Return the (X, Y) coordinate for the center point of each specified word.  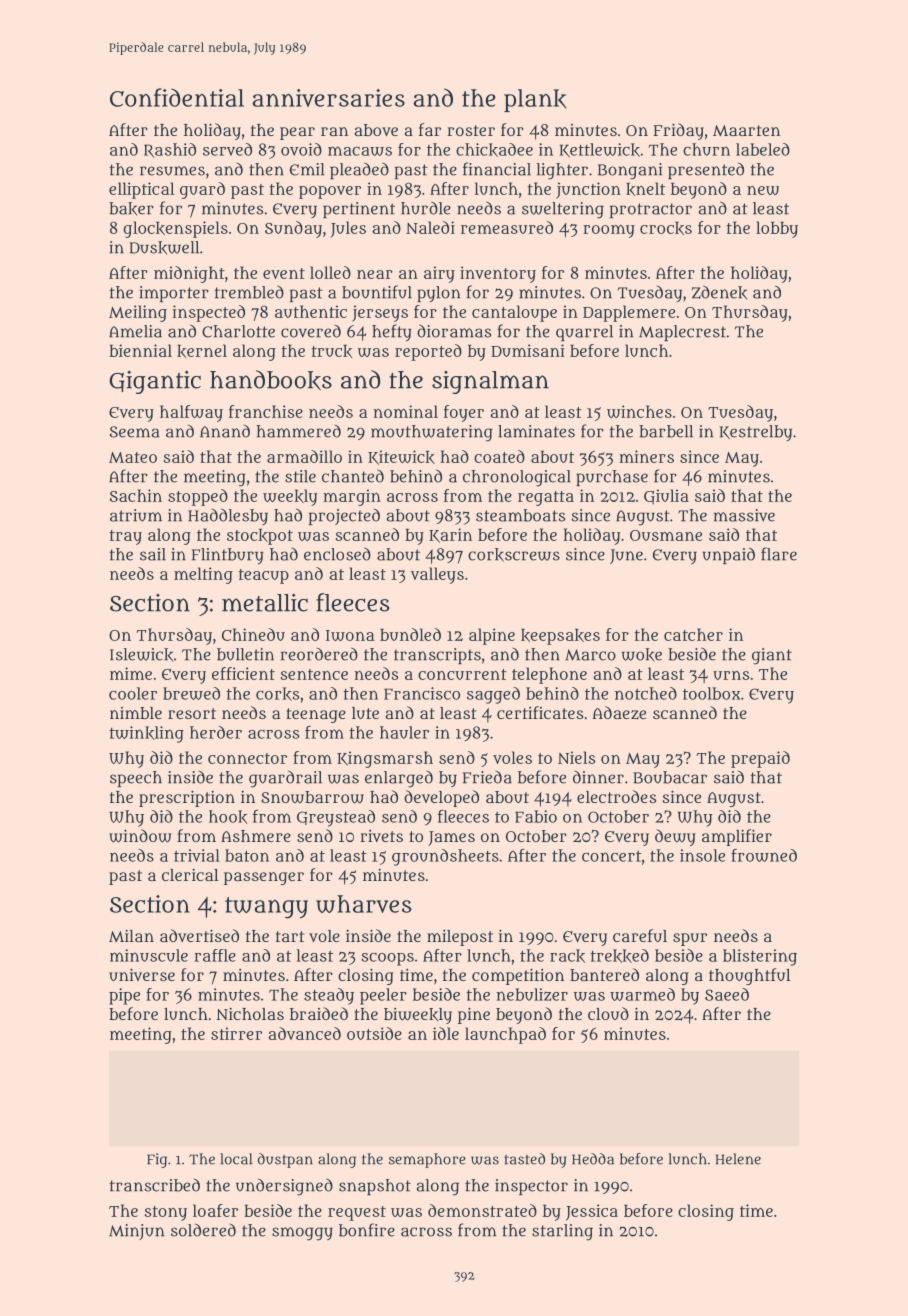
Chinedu (253, 634)
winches (639, 411)
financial (497, 169)
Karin (450, 535)
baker (131, 209)
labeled (763, 149)
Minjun (136, 1232)
